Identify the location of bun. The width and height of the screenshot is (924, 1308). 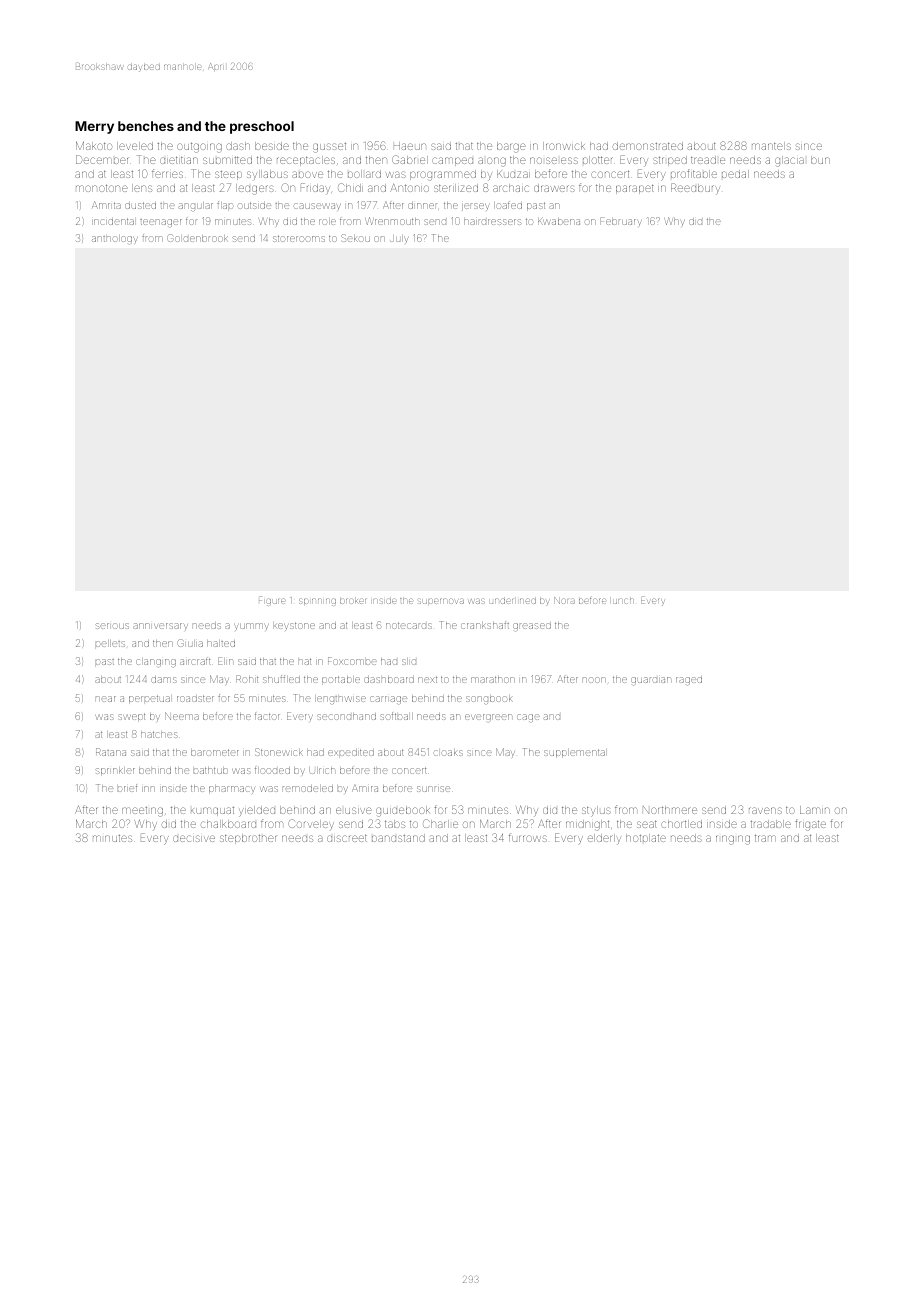
(820, 160).
